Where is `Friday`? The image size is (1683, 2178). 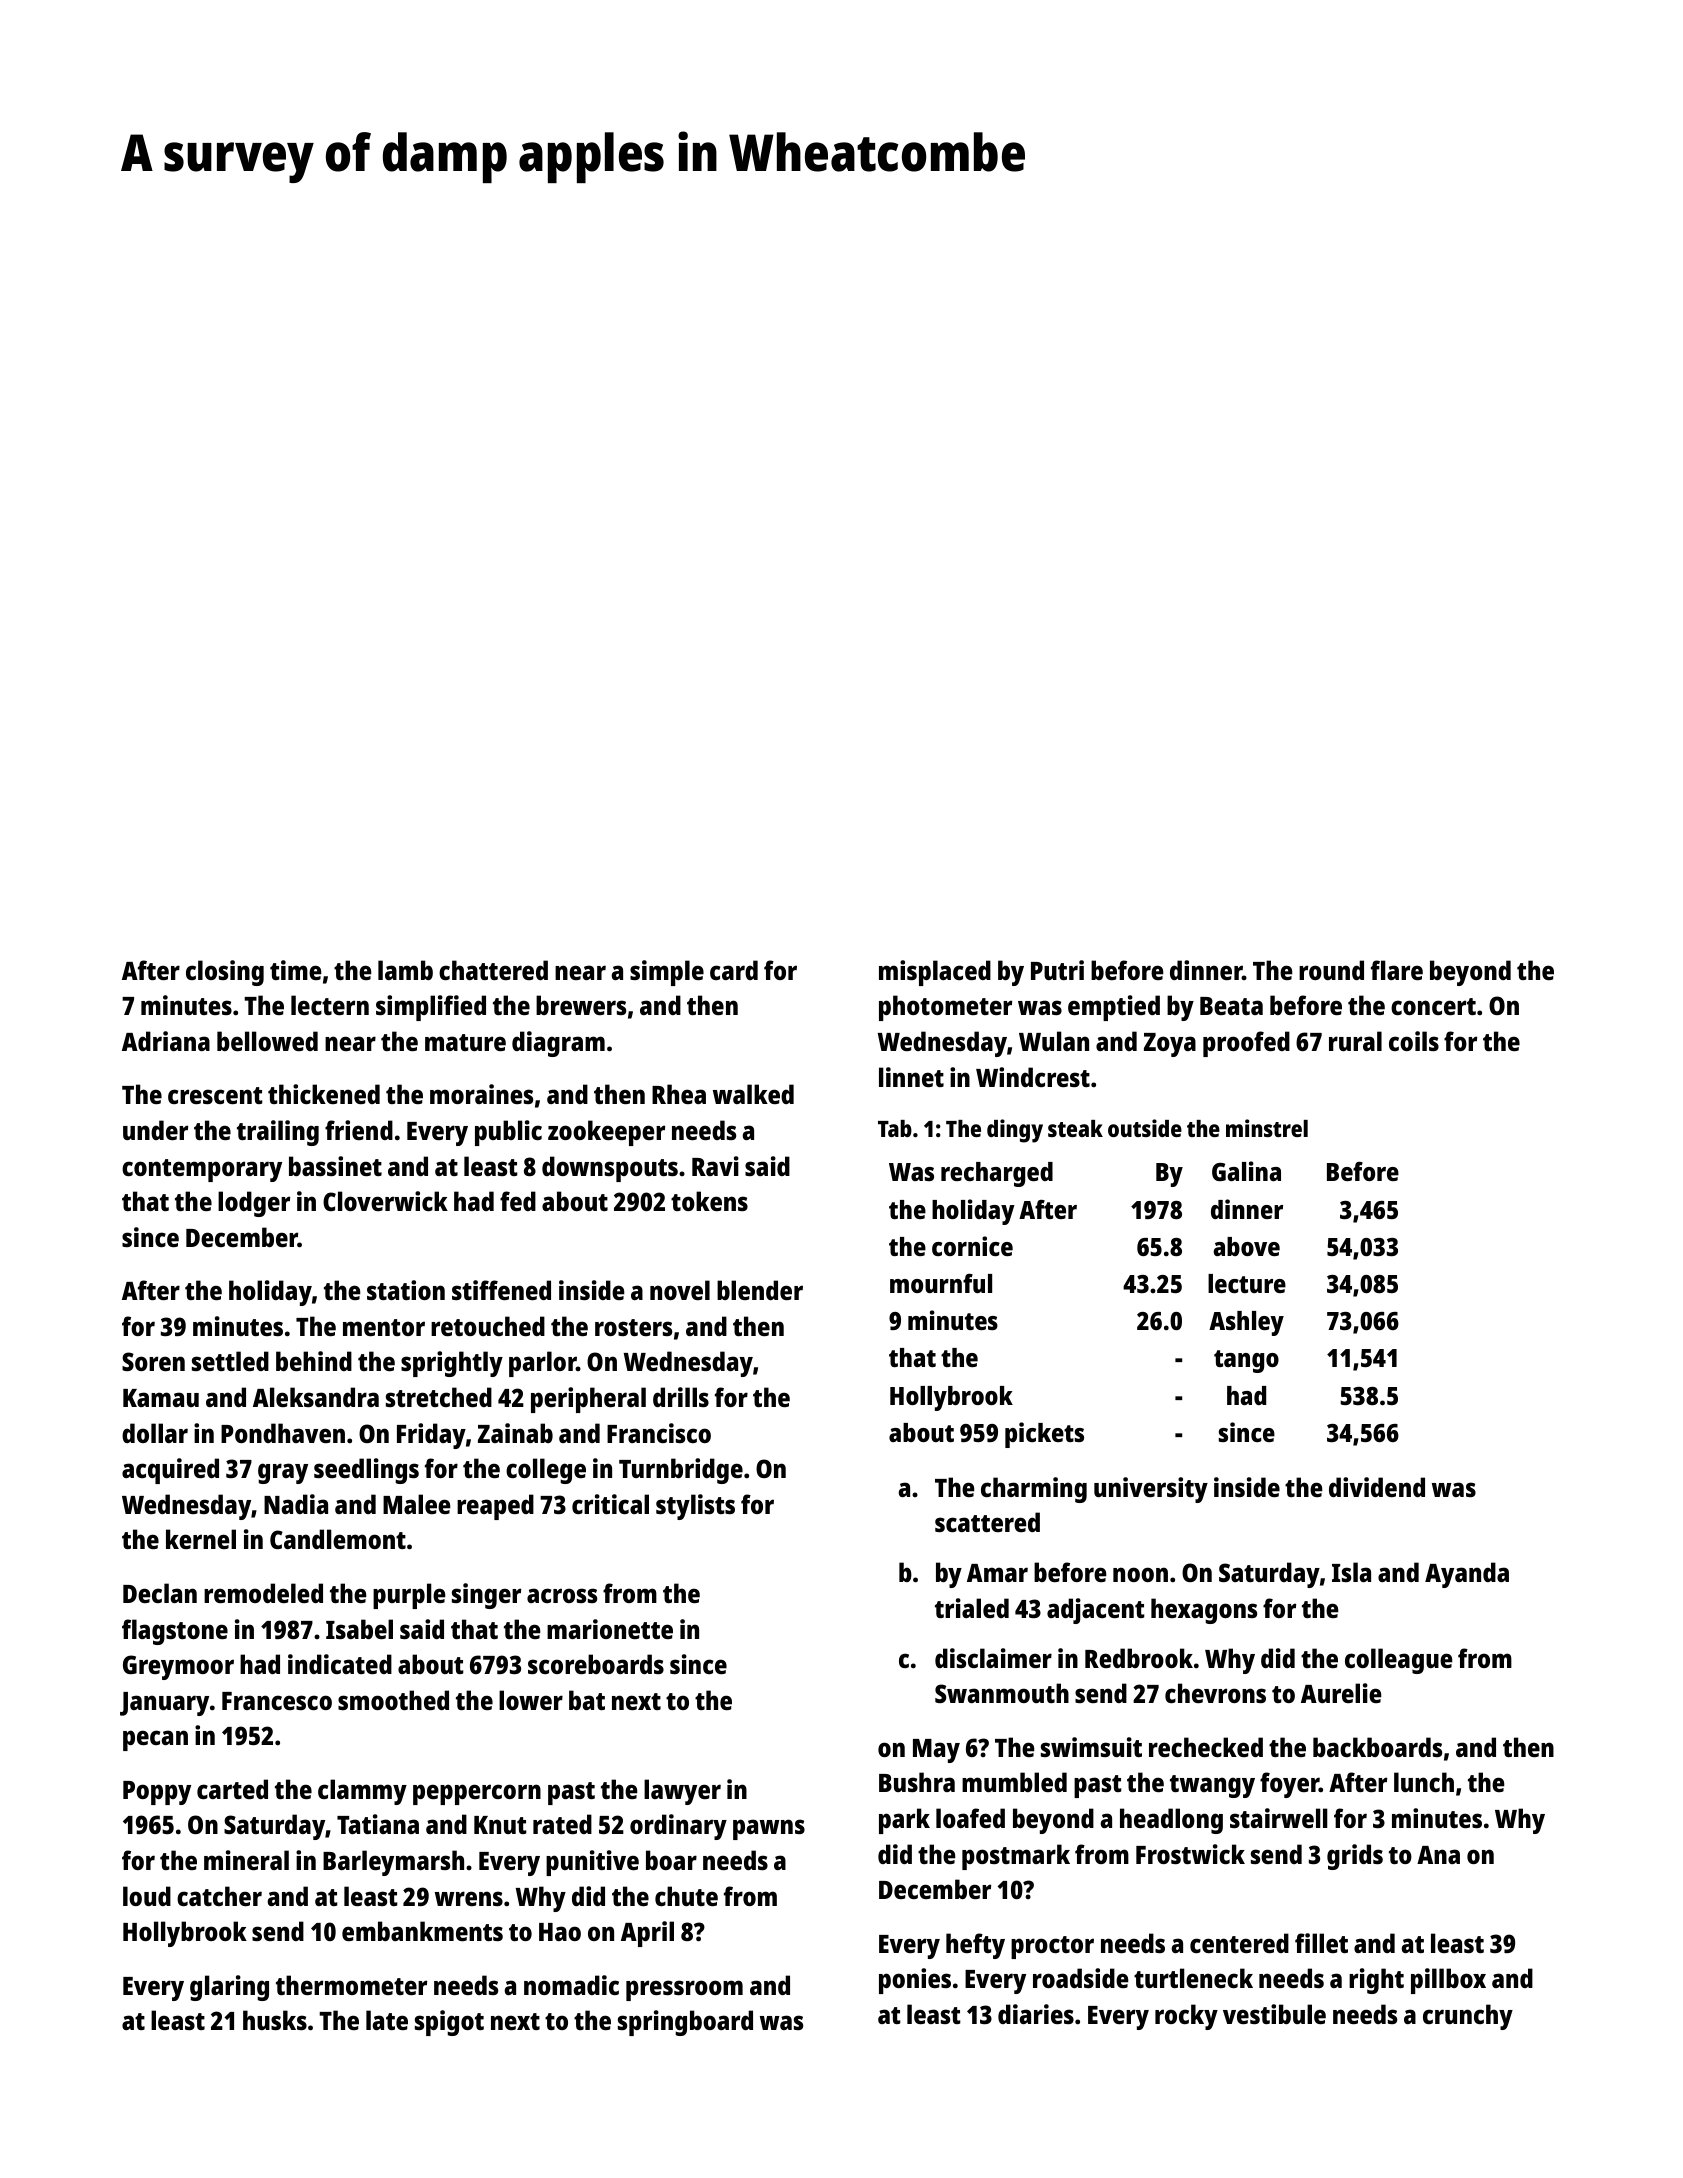 Friday is located at coordinates (431, 1436).
